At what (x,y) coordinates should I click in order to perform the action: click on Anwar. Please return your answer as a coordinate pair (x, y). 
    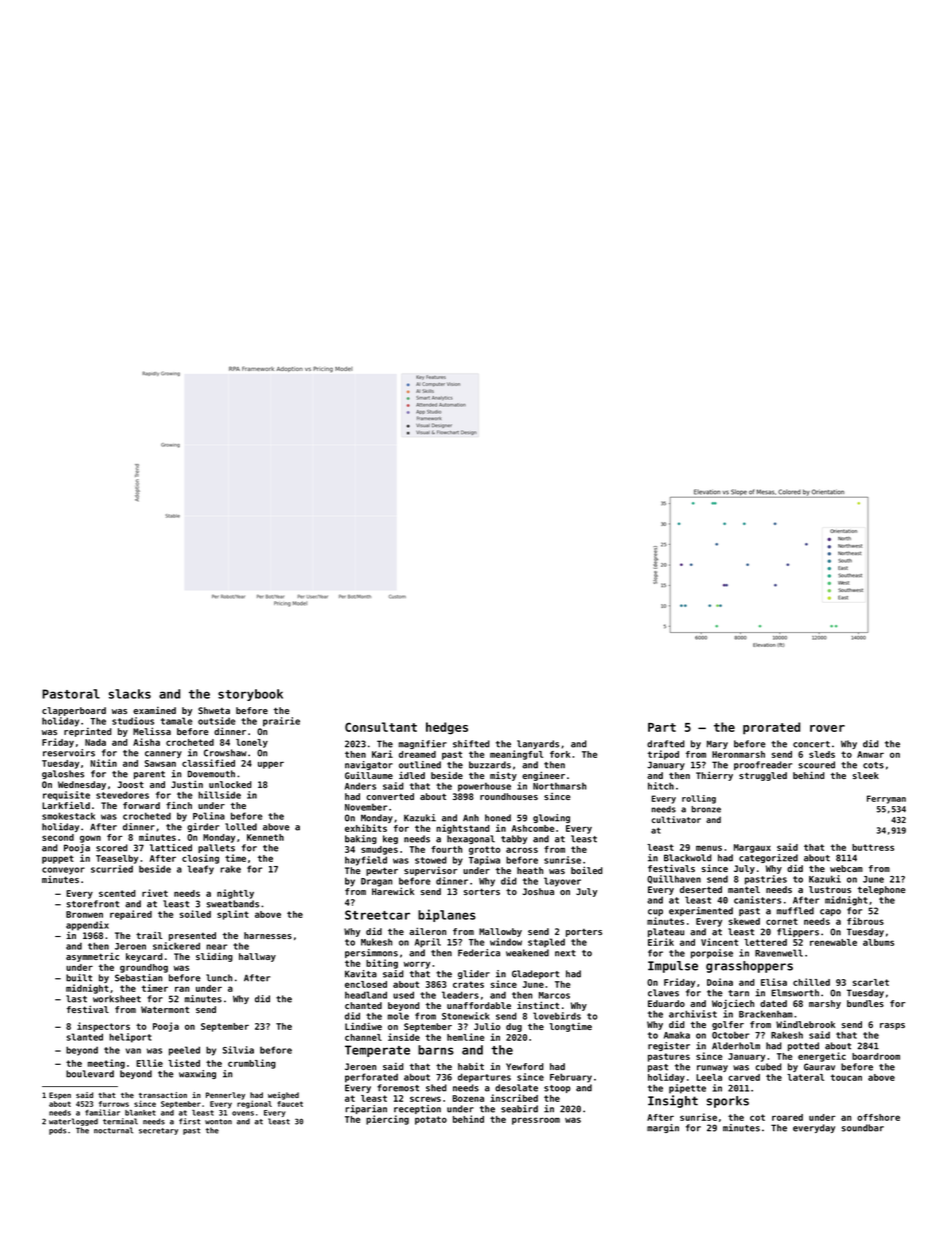
    Looking at the image, I should click on (870, 754).
